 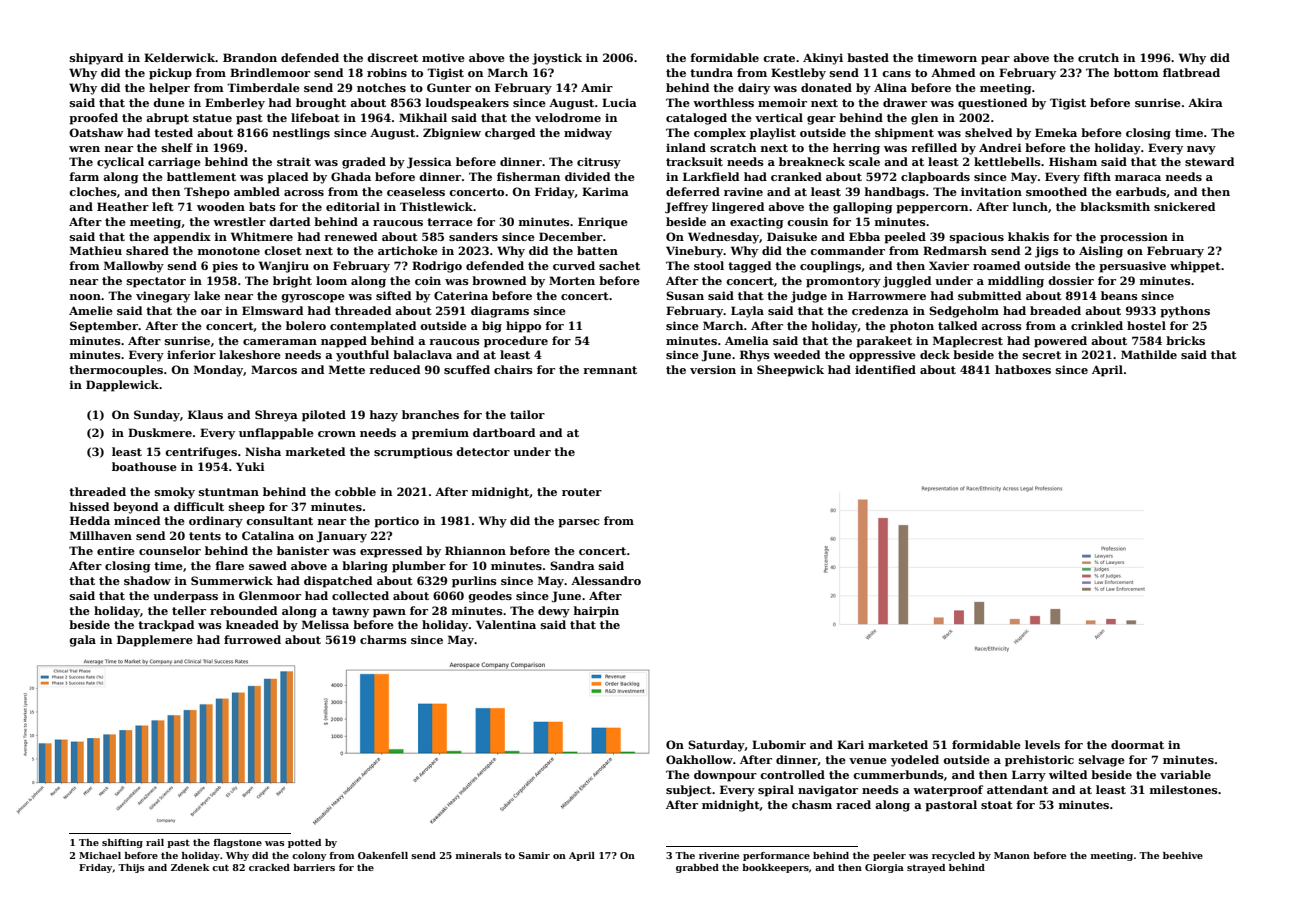 I want to click on diagrams, so click(x=500, y=312).
